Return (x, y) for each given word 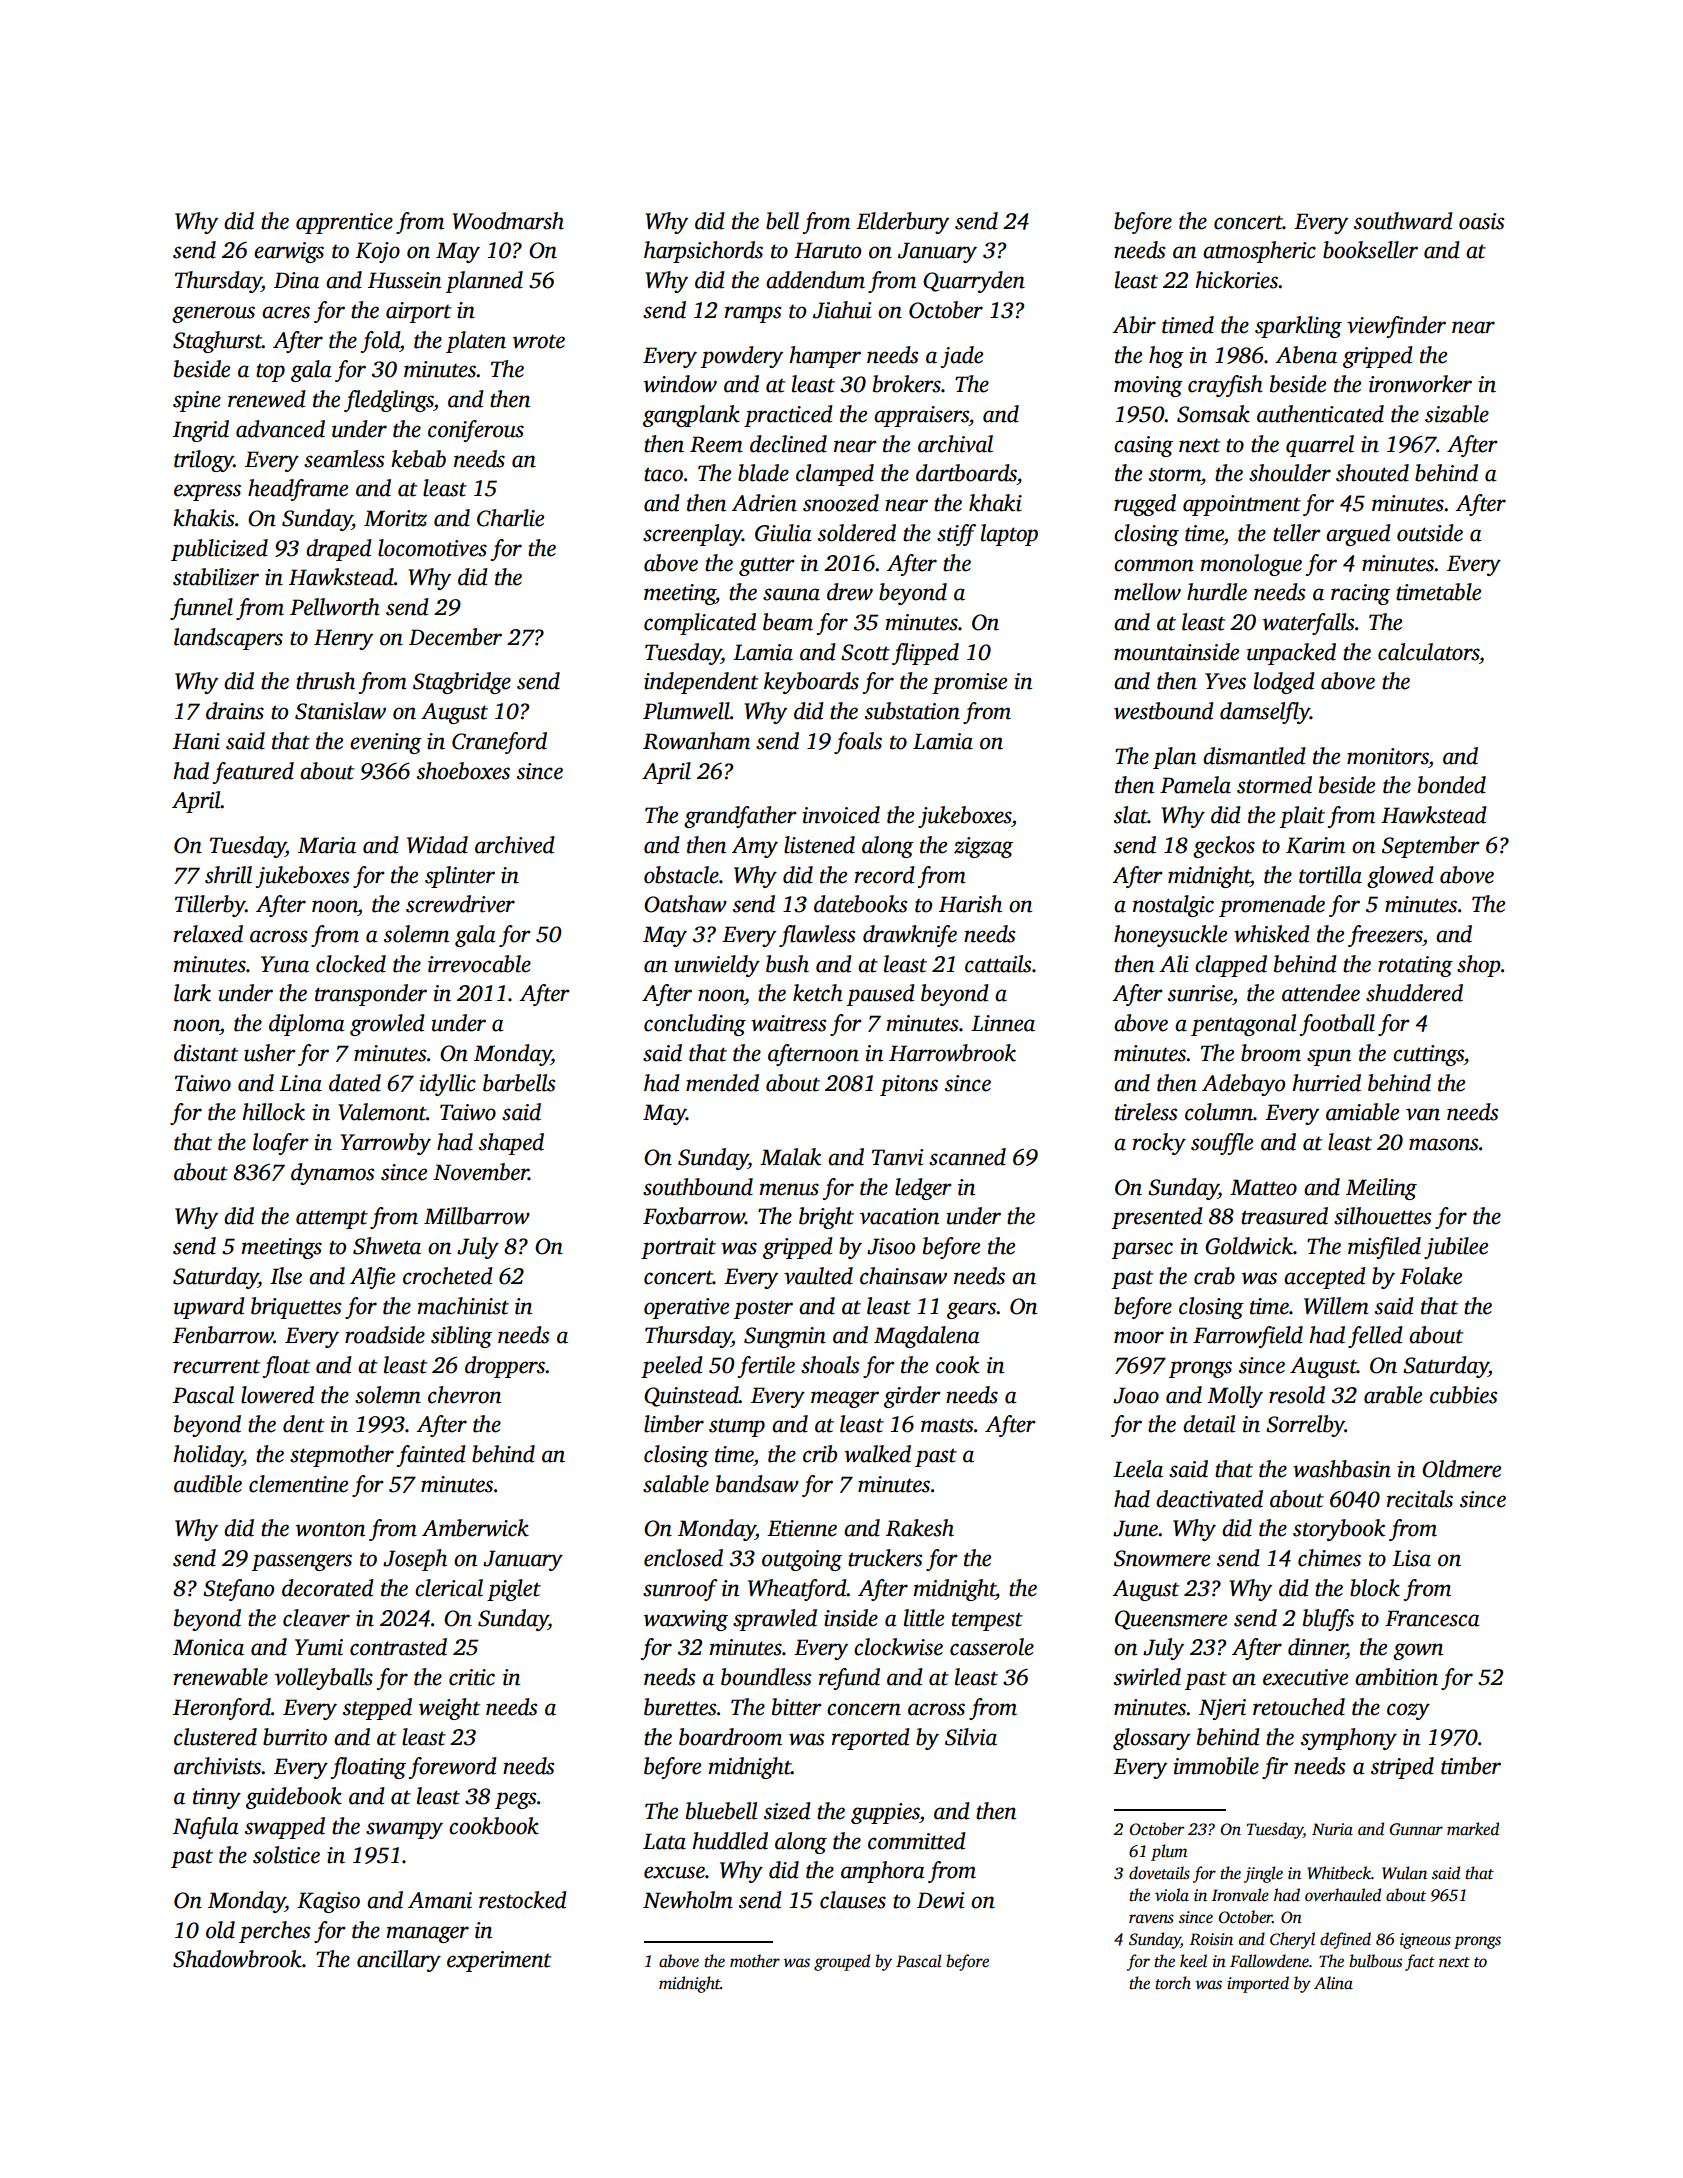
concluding (695, 1025)
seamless (344, 459)
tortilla (1330, 875)
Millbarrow (477, 1216)
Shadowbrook (237, 1959)
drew (850, 592)
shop (1478, 966)
